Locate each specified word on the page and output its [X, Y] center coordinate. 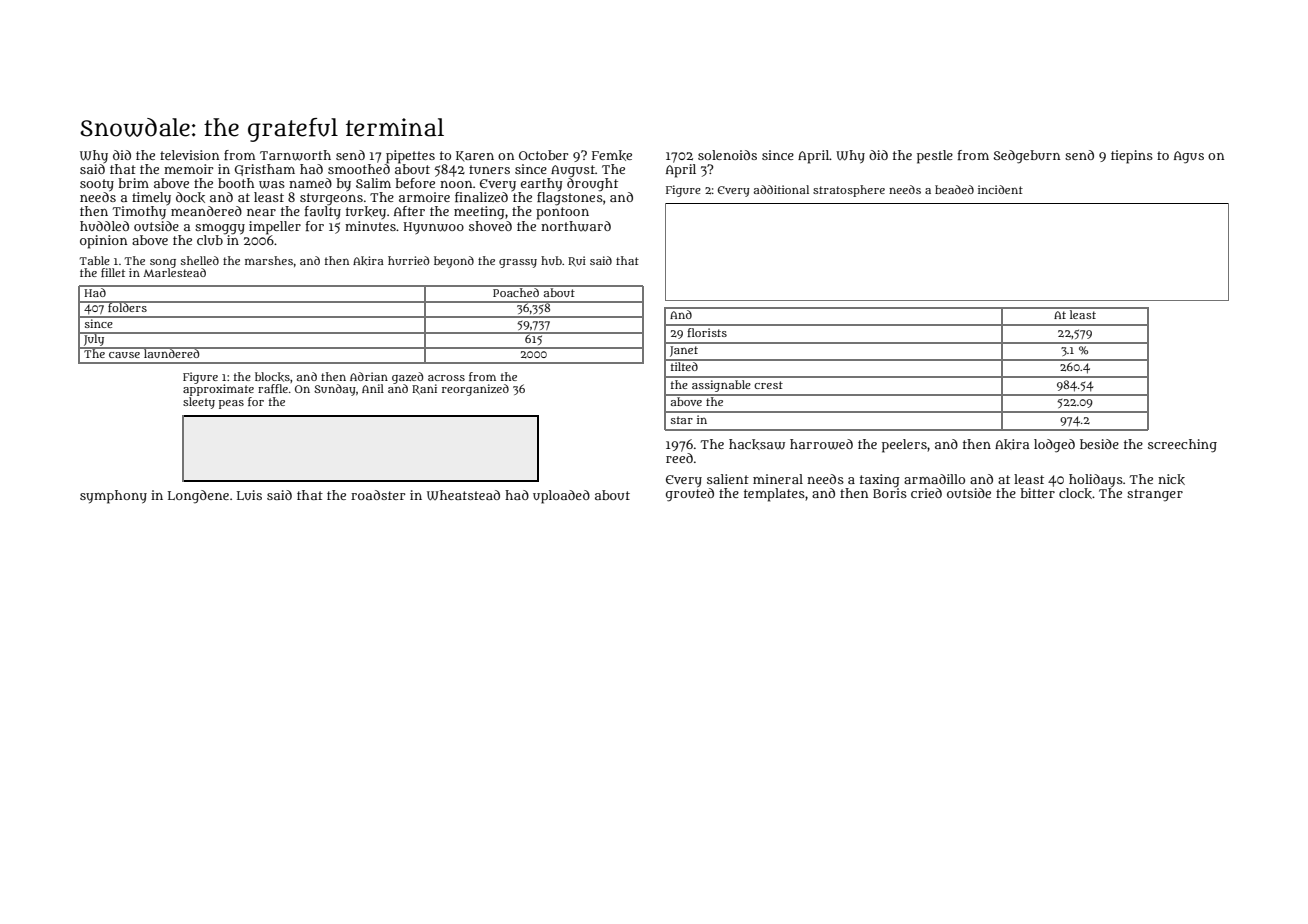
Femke [612, 155]
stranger [1155, 495]
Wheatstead [463, 495]
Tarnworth [295, 155]
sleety [199, 403]
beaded [954, 189]
